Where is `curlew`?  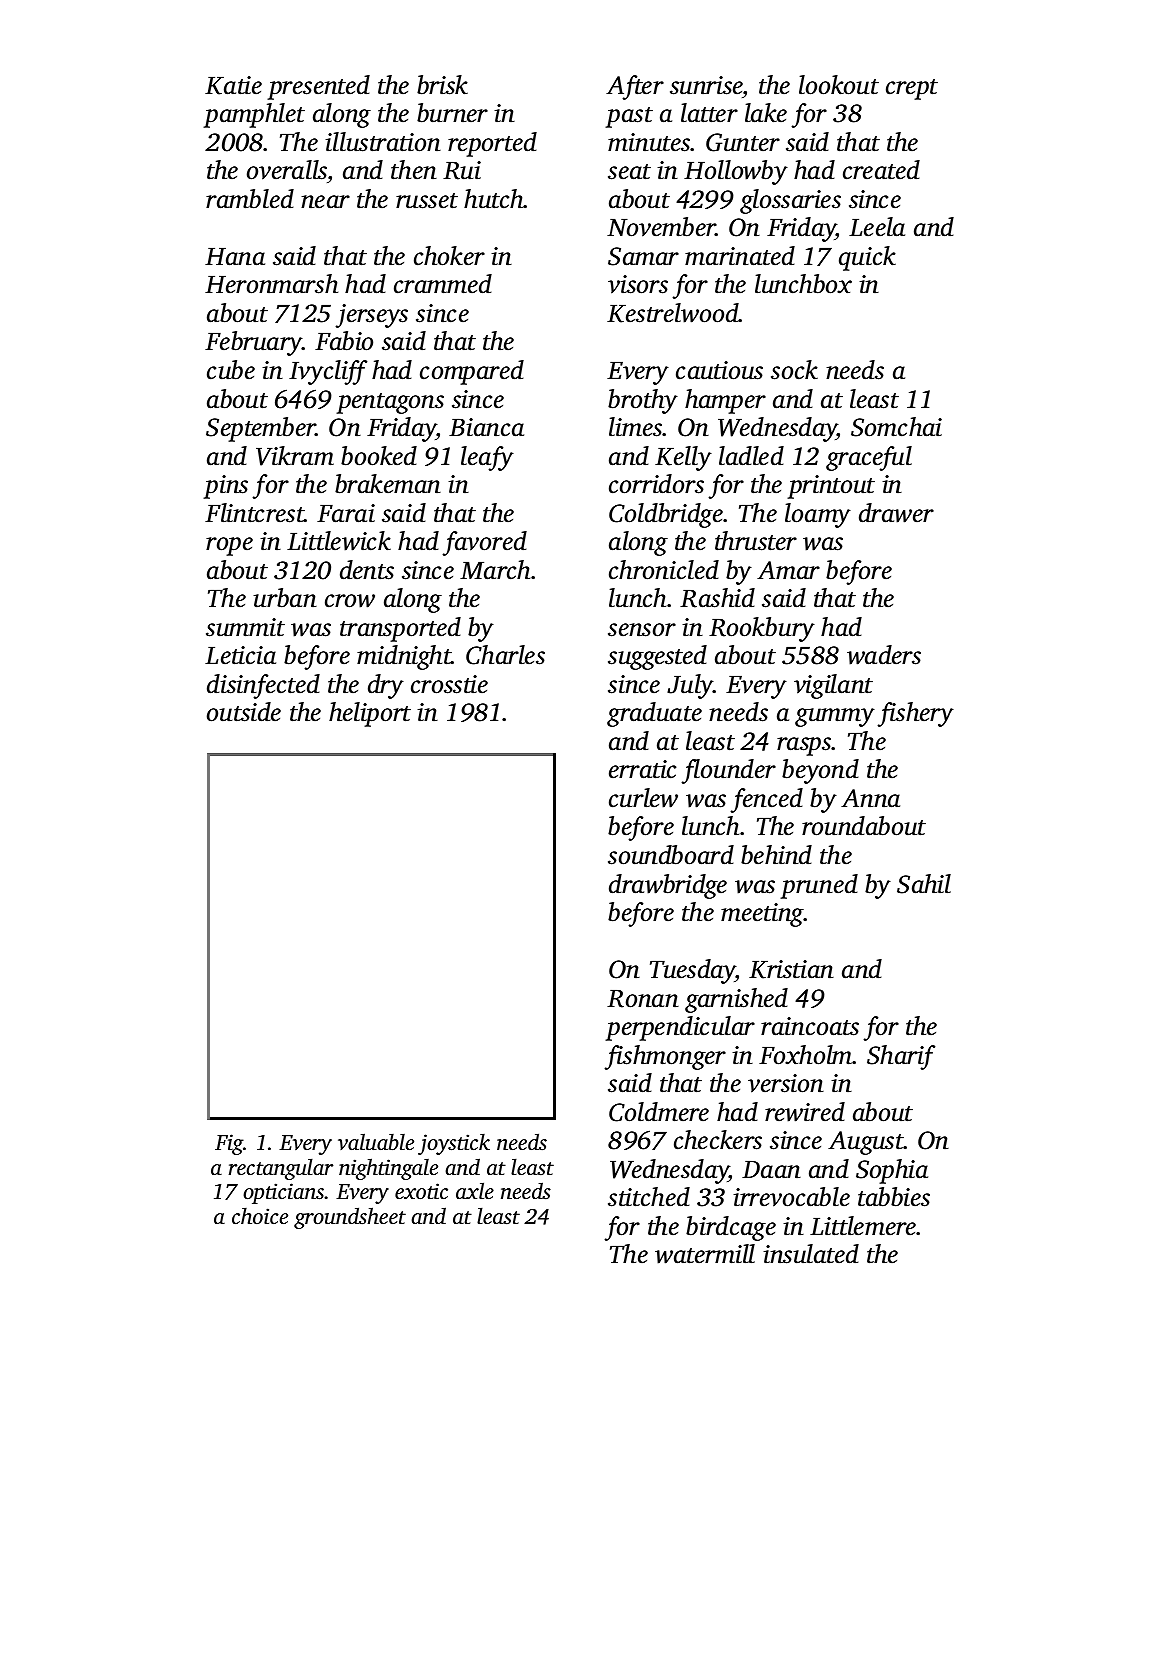
curlew is located at coordinates (643, 798).
